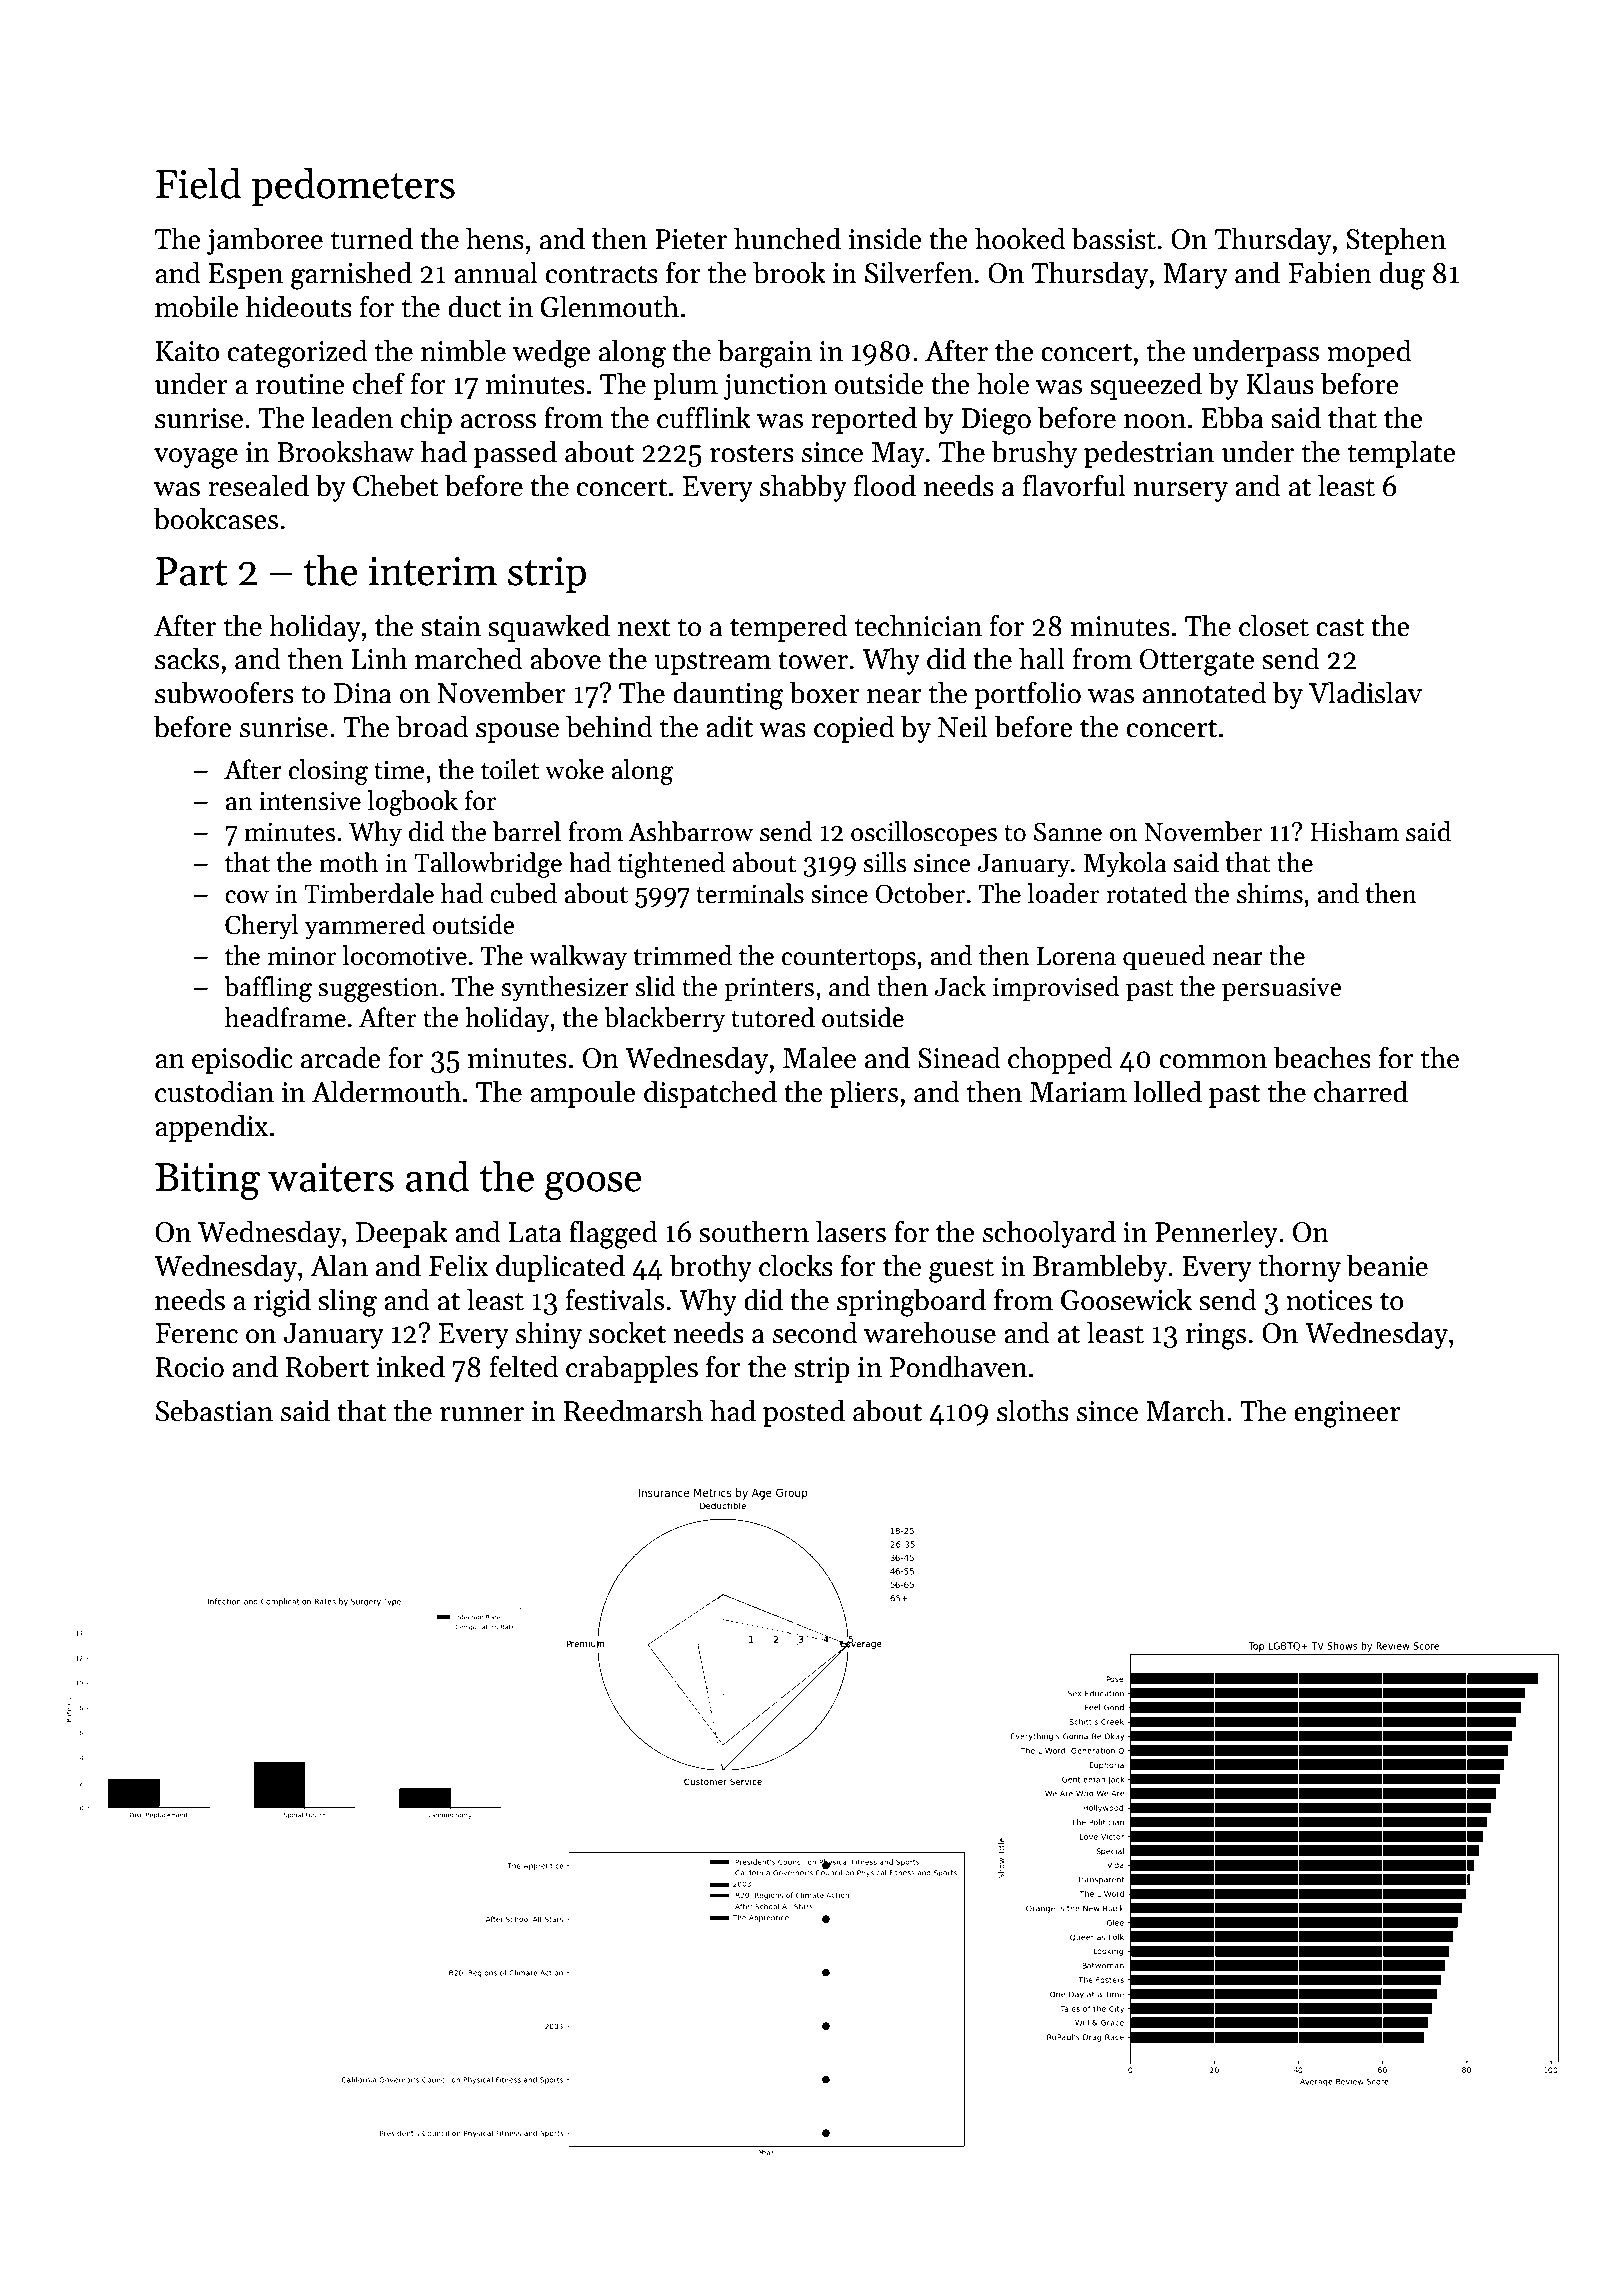  I want to click on resealed, so click(258, 485).
